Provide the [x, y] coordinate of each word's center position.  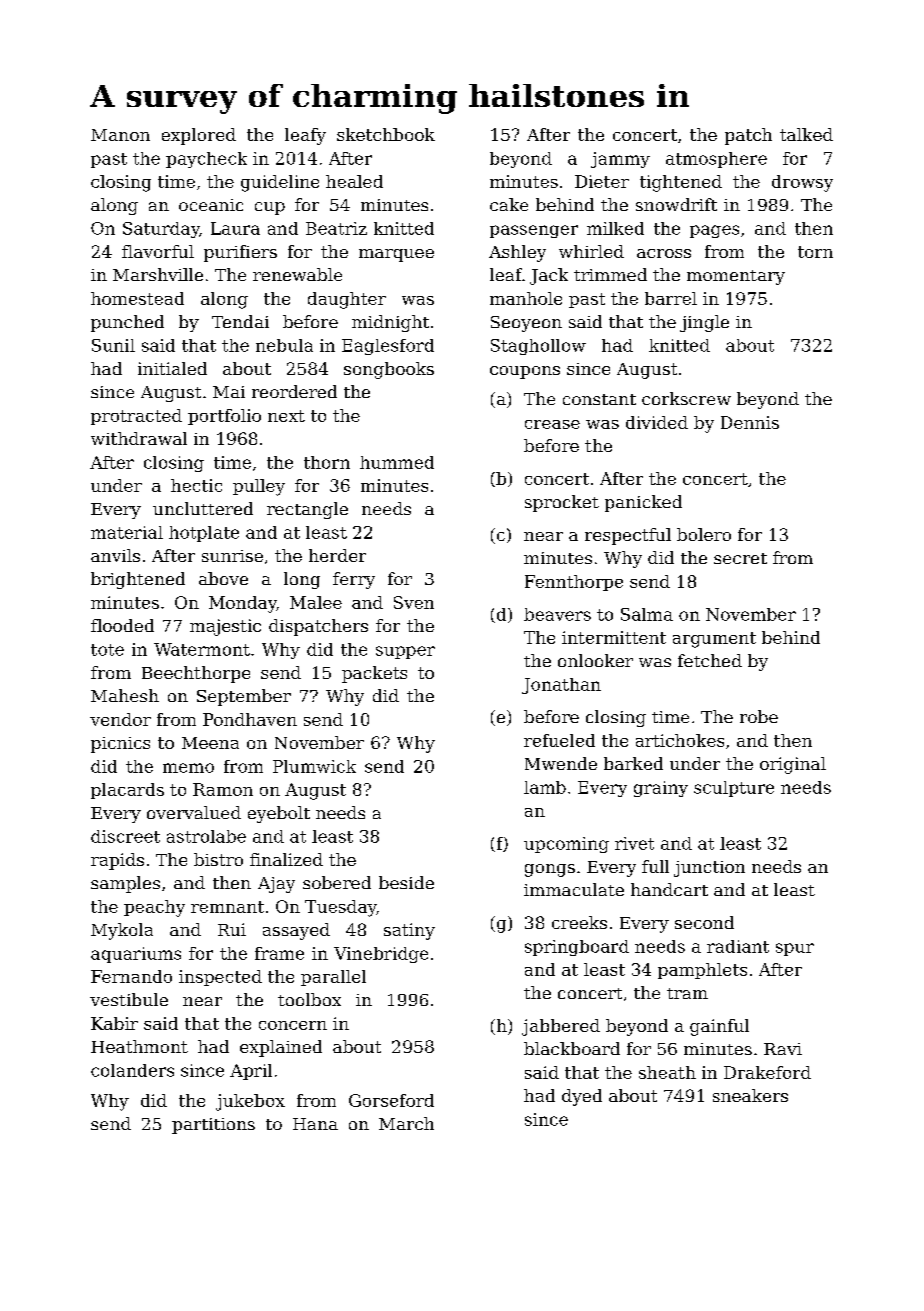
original [793, 765]
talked [806, 134]
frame [279, 953]
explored [199, 136]
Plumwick [314, 766]
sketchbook [386, 134]
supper [405, 652]
